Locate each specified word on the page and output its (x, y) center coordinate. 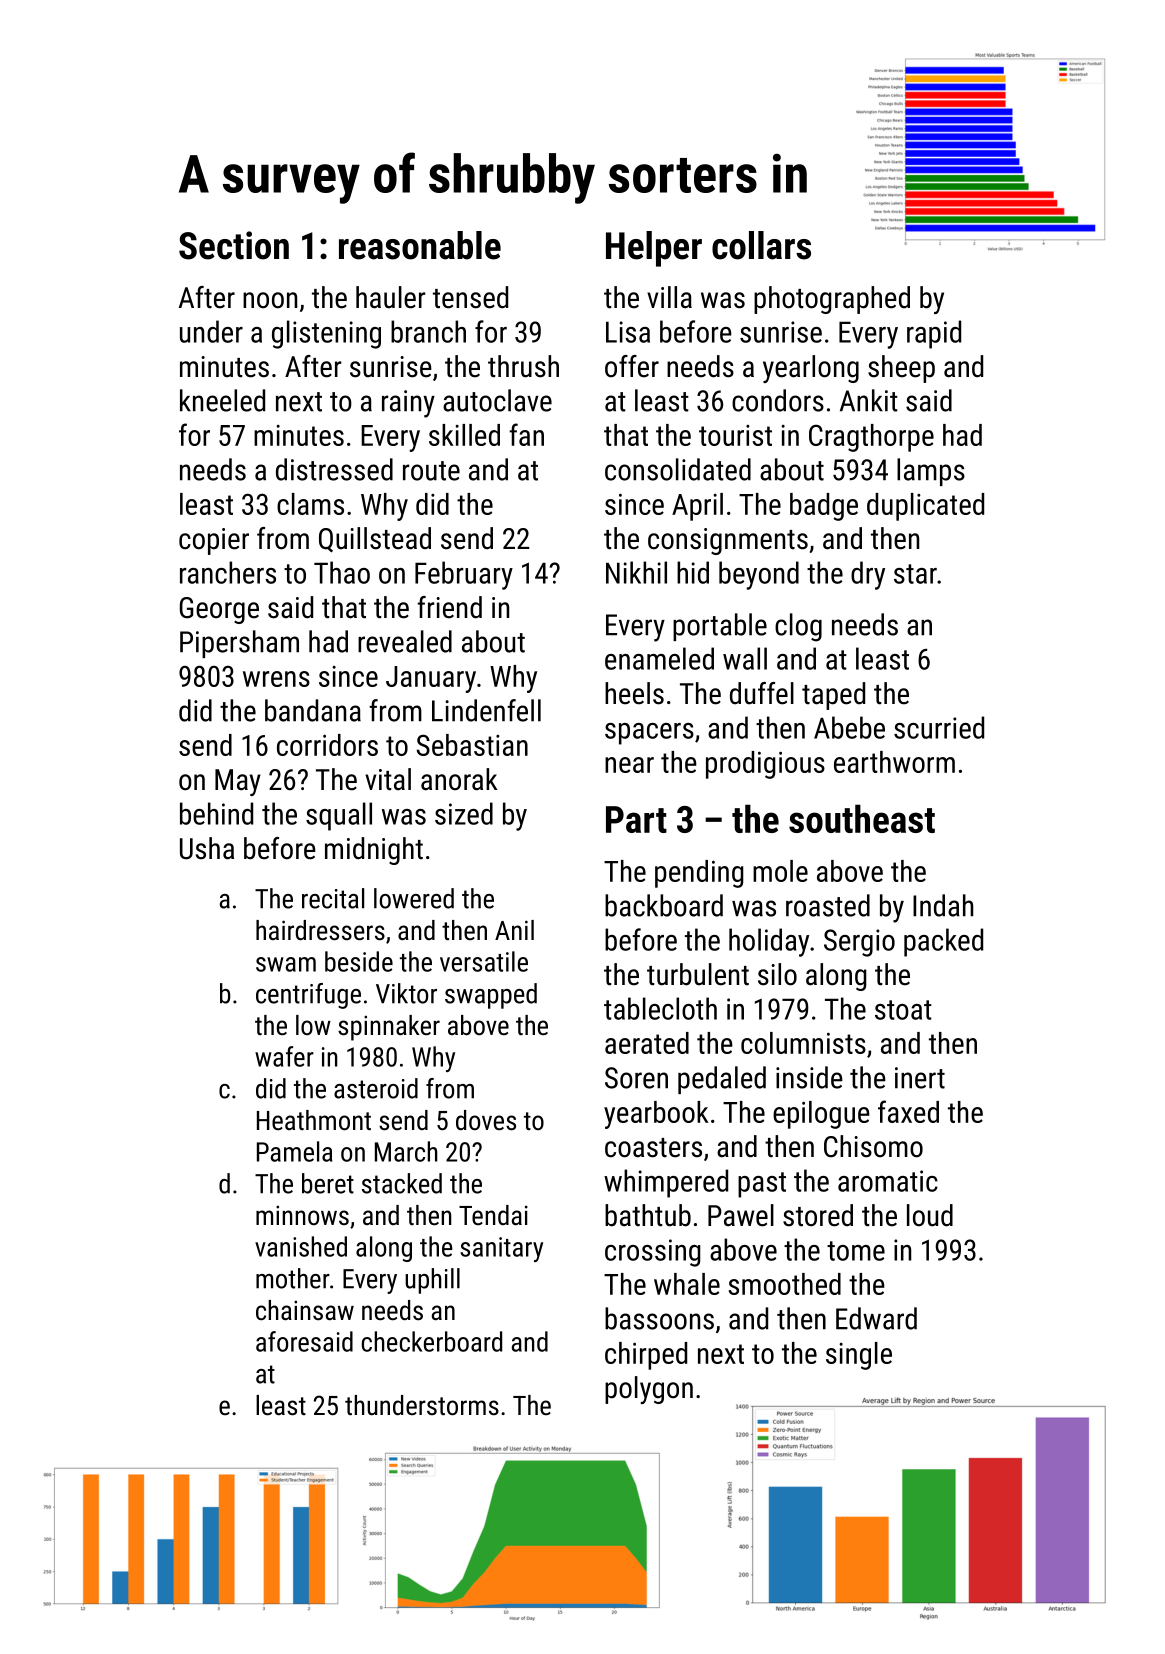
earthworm (894, 762)
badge (824, 507)
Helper (654, 249)
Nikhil (636, 572)
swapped (491, 996)
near (629, 765)
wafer (284, 1056)
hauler (390, 297)
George (219, 610)
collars (761, 245)
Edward (876, 1318)
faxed (908, 1111)
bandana (313, 710)
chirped (646, 1356)
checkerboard (432, 1341)
